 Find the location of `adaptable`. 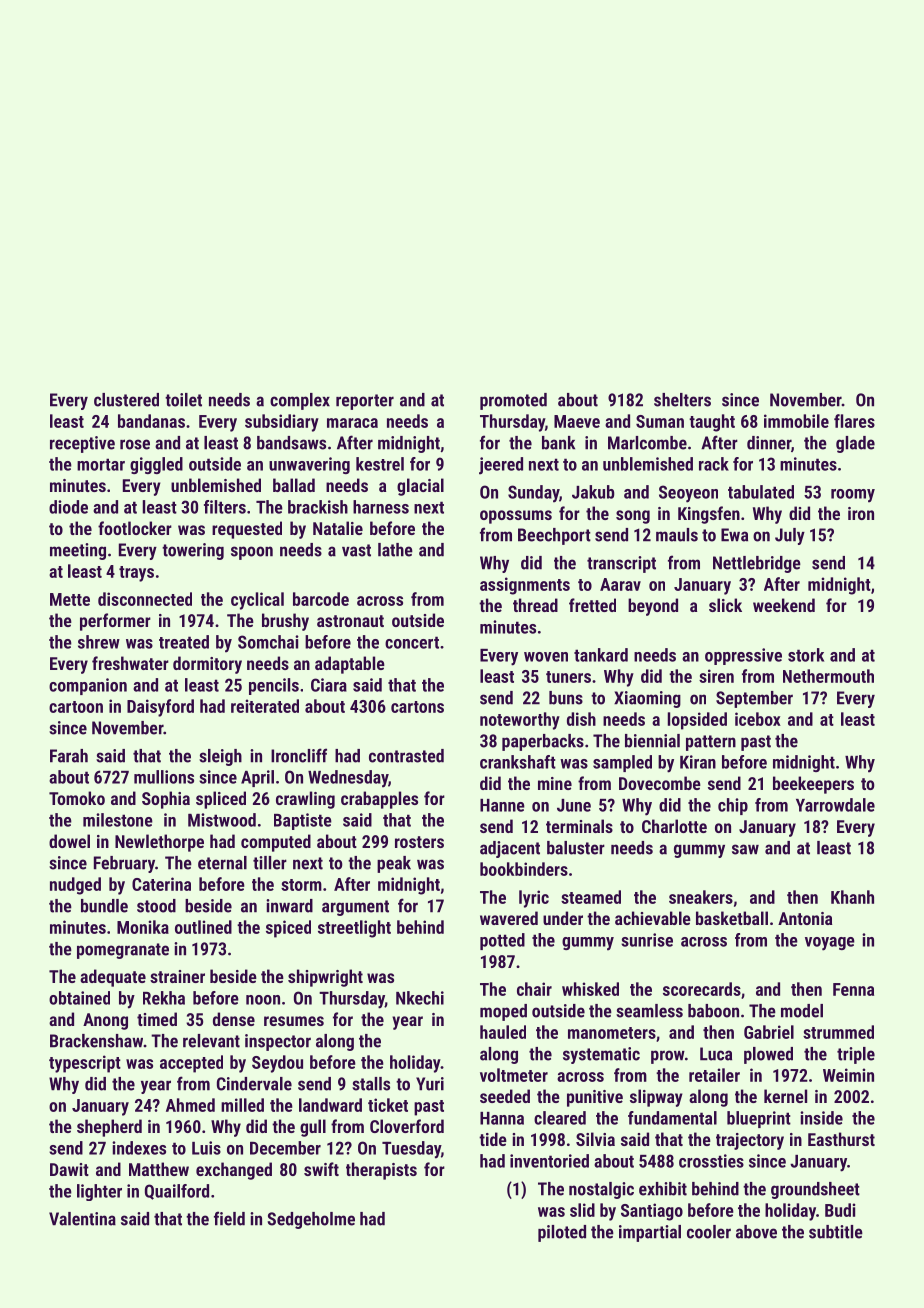

adaptable is located at coordinates (350, 665).
